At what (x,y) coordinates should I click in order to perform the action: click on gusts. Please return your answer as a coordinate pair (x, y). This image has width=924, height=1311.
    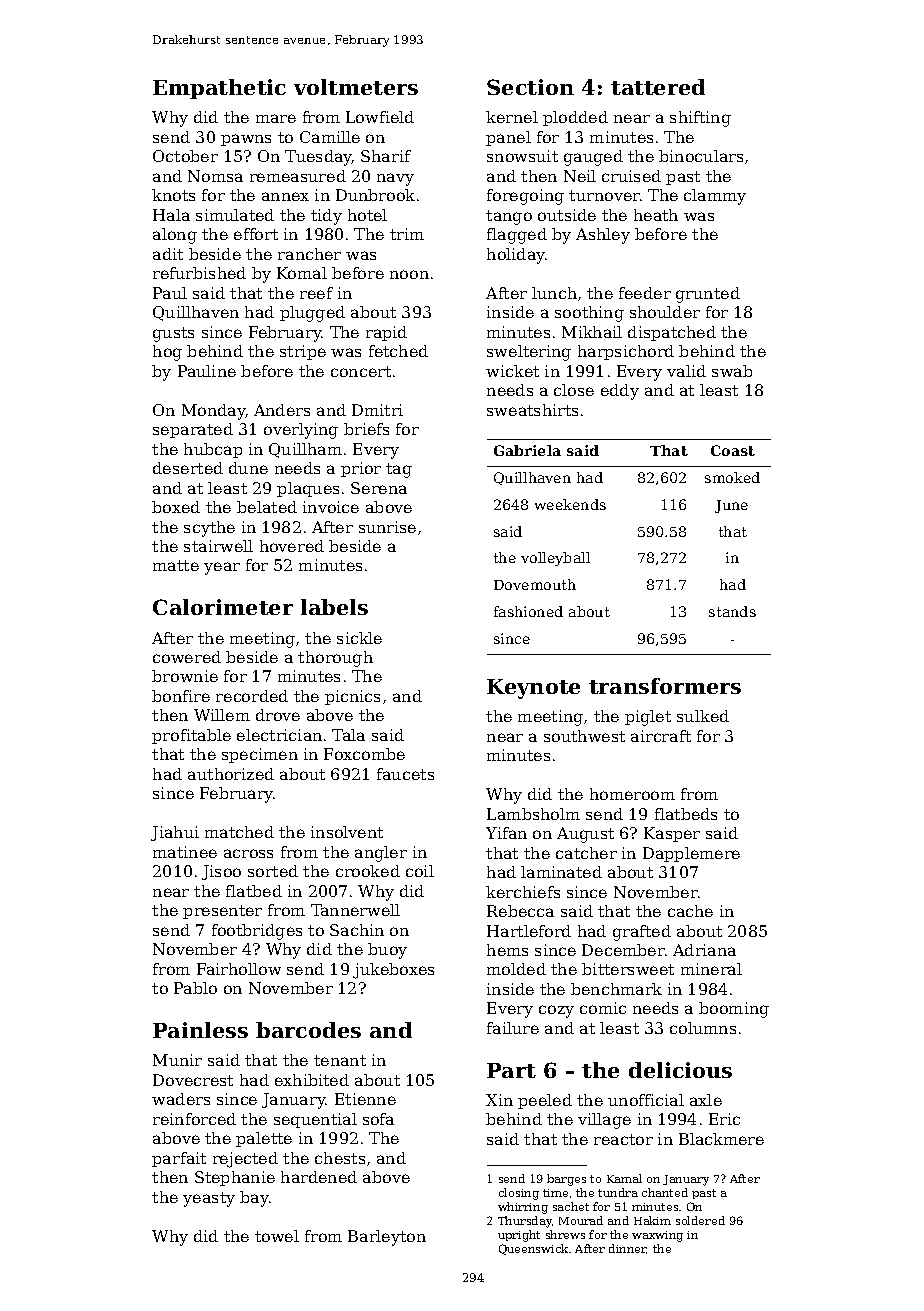
    Looking at the image, I should click on (173, 334).
